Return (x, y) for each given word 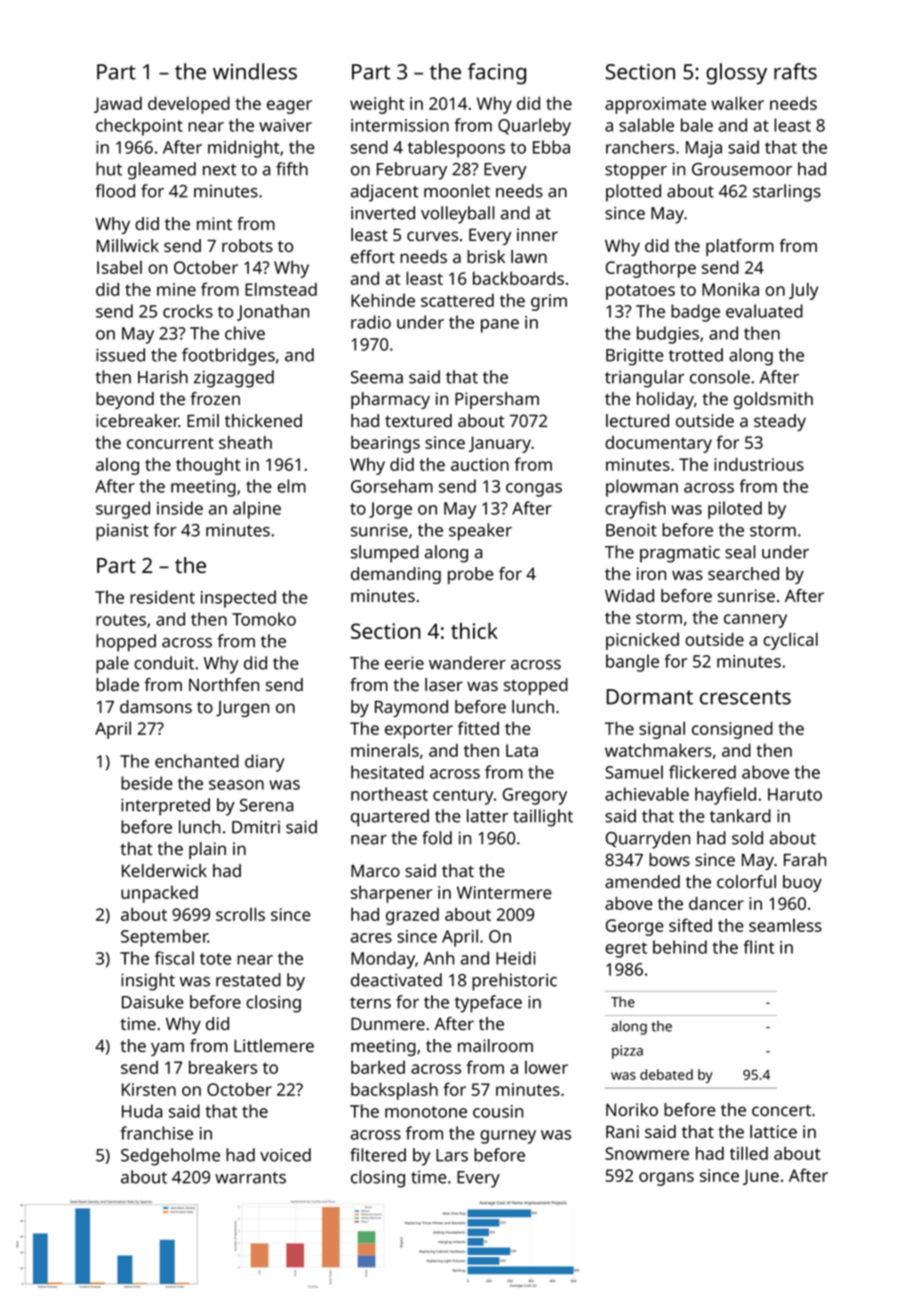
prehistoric (514, 982)
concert (781, 1110)
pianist (122, 532)
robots (247, 245)
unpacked (159, 894)
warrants (250, 1178)
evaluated (764, 311)
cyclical (790, 641)
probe (471, 575)
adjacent (385, 193)
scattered (457, 300)
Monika (730, 289)
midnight (243, 149)
